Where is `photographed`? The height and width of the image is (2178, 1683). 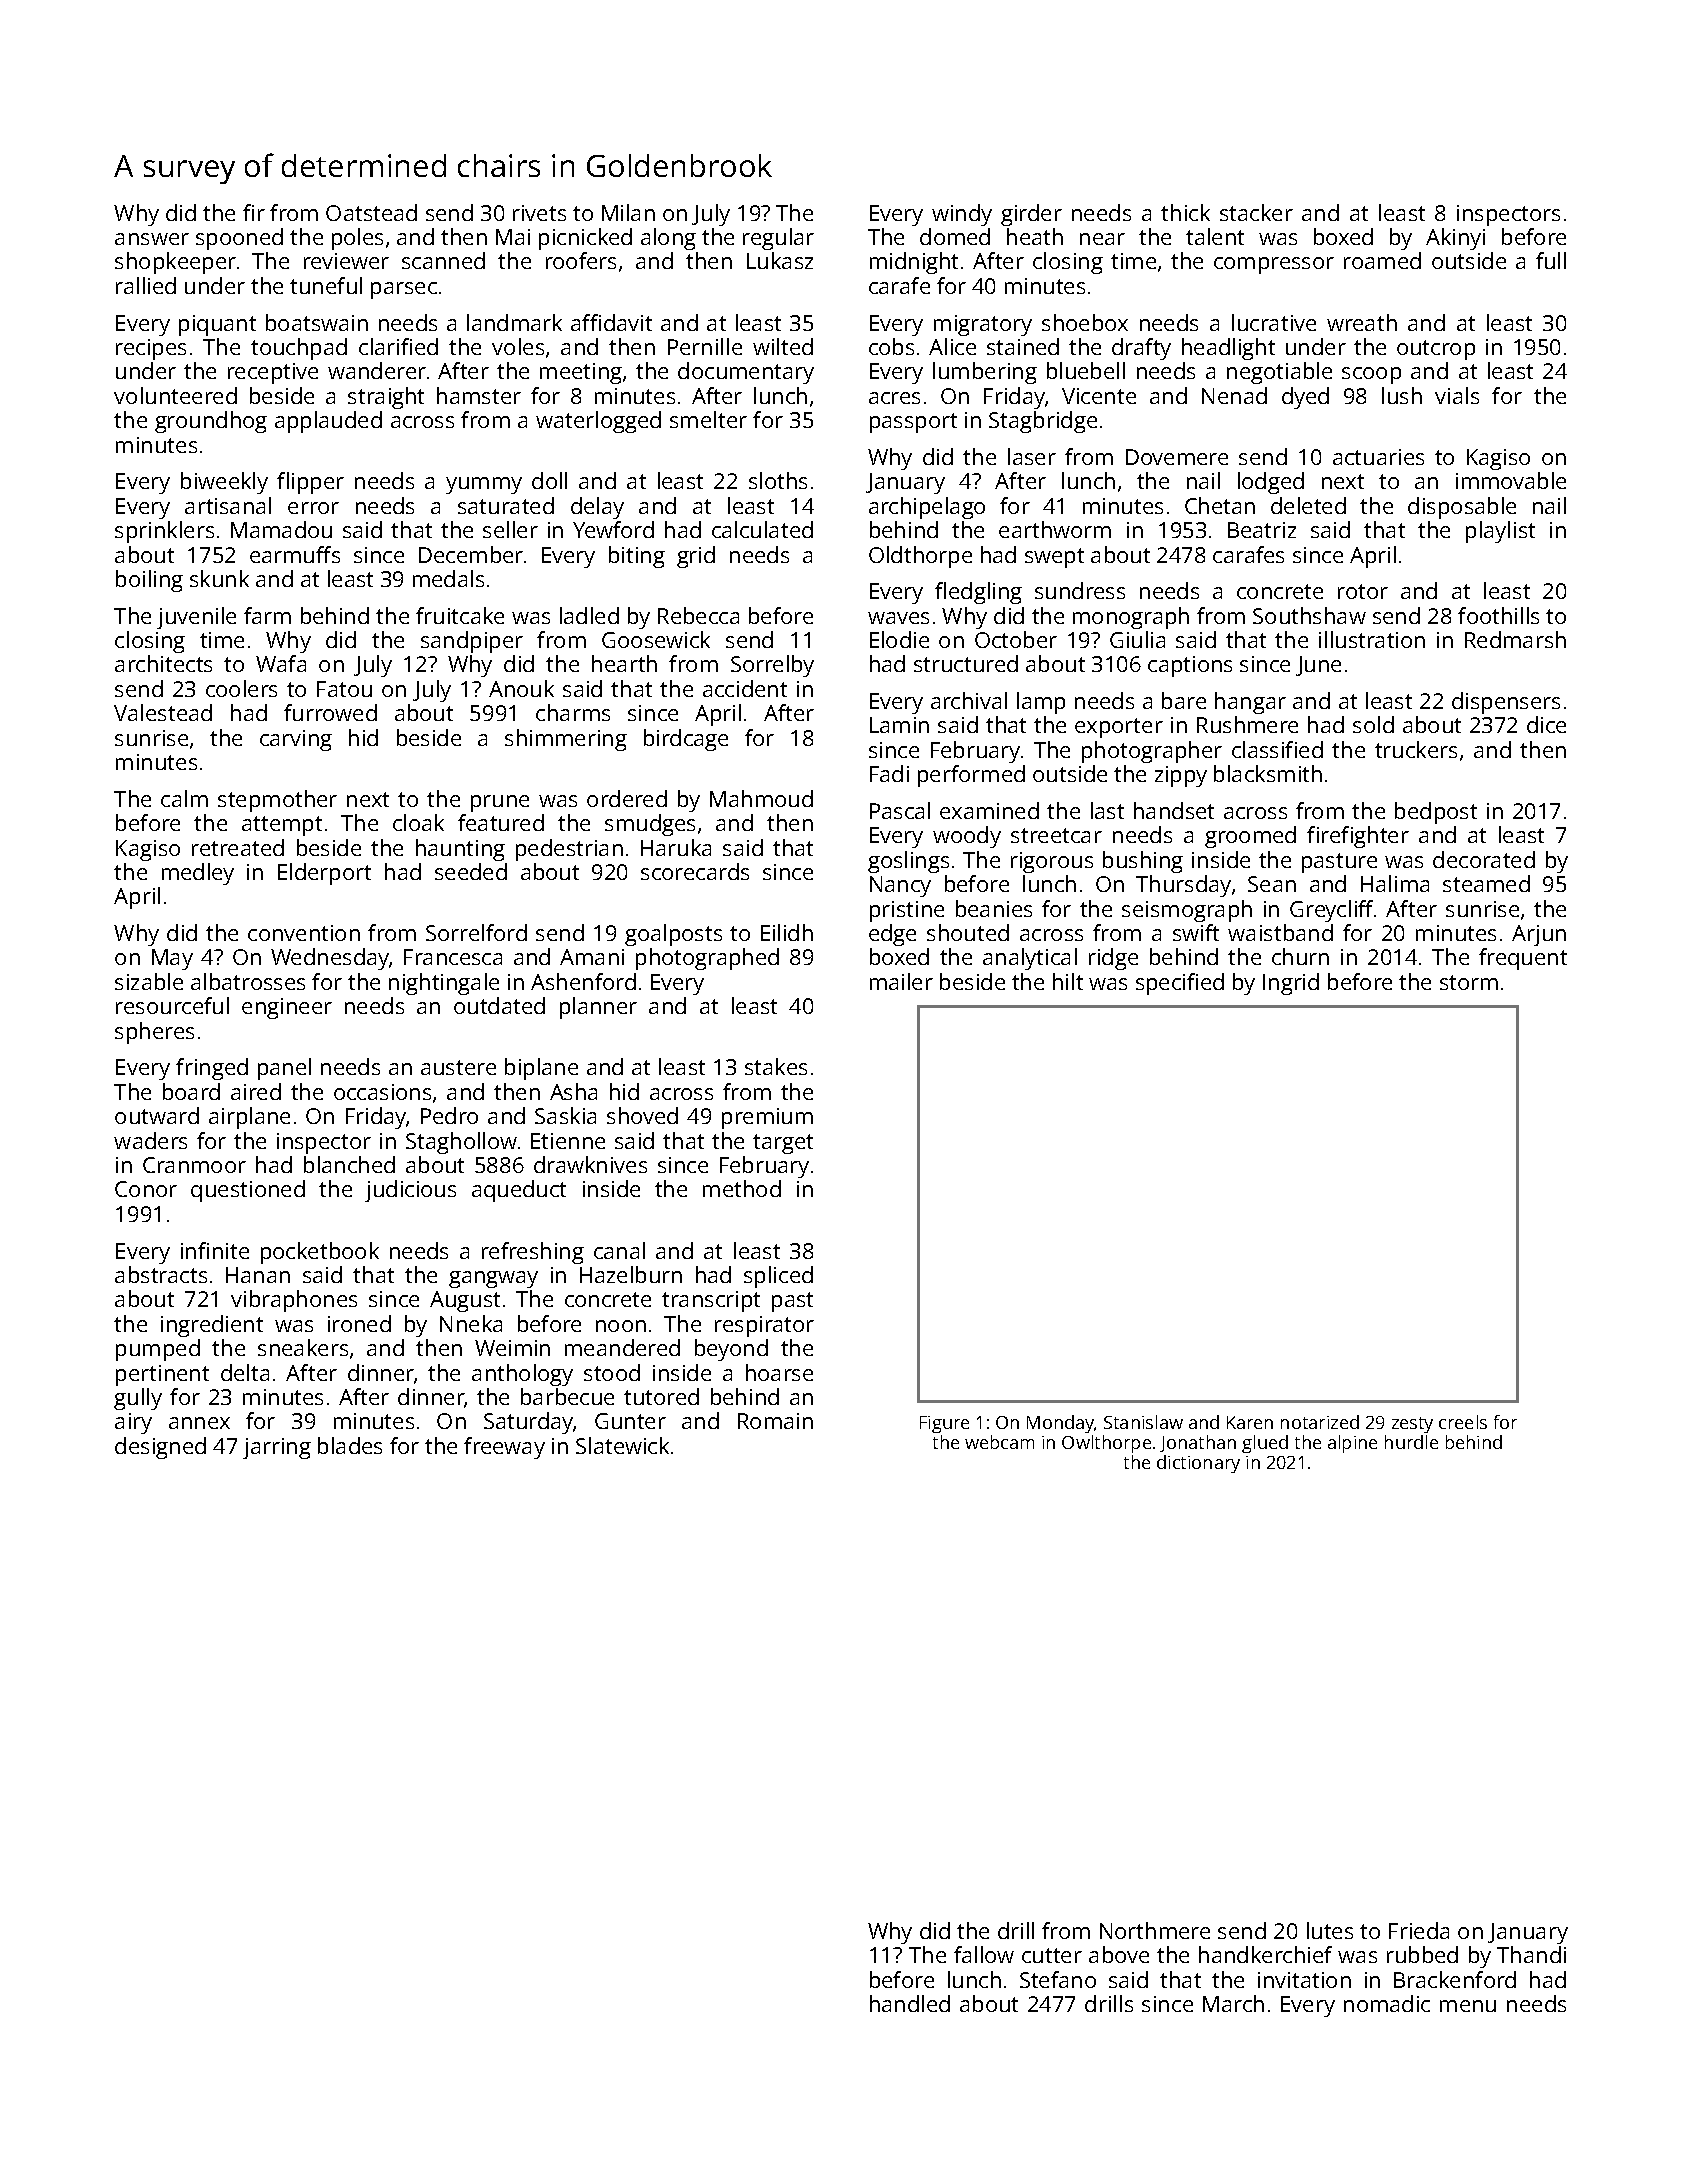
photographed is located at coordinates (707, 959).
